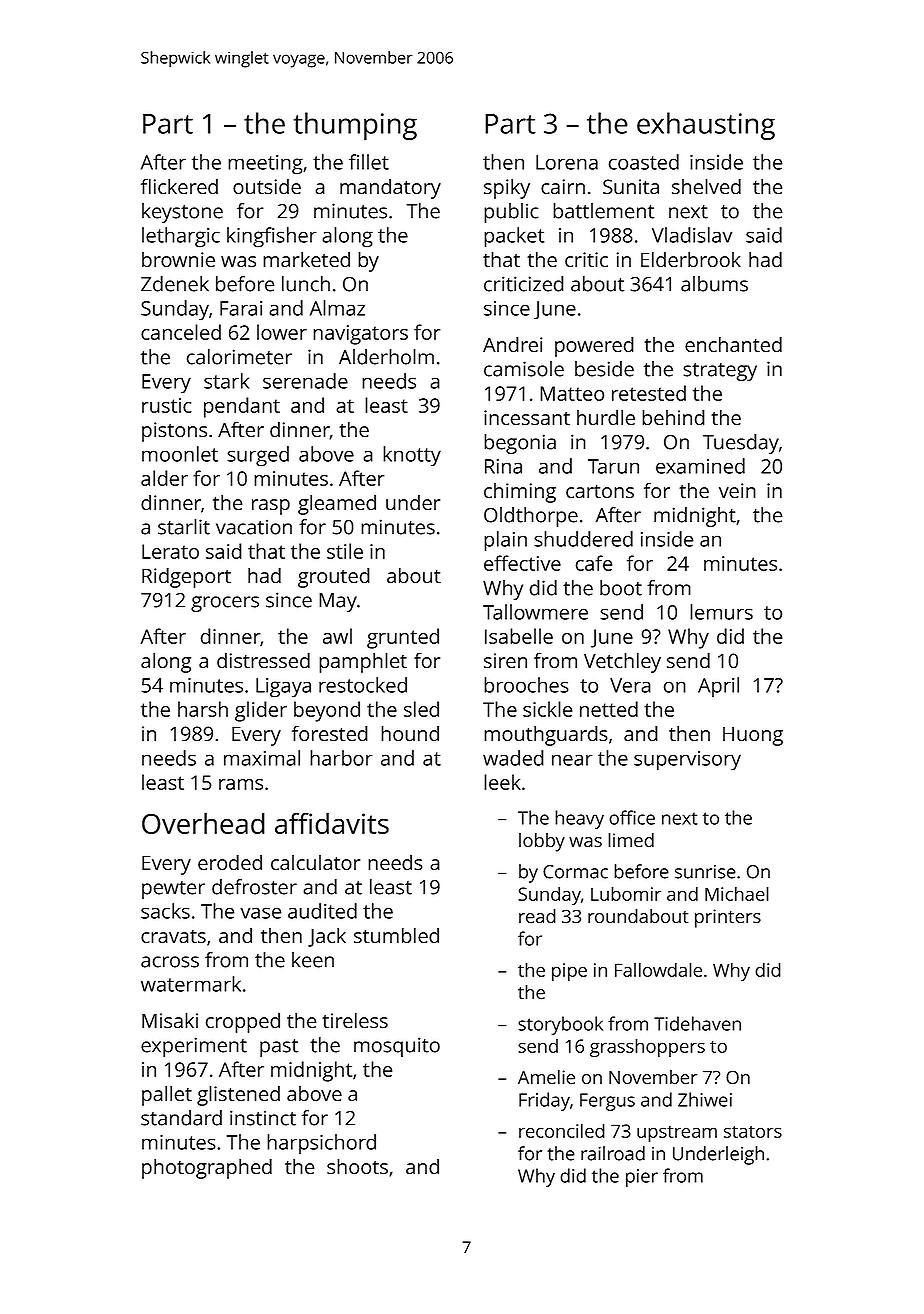 This page has height=1314, width=924. What do you see at coordinates (261, 711) in the page?
I see `glider` at bounding box center [261, 711].
